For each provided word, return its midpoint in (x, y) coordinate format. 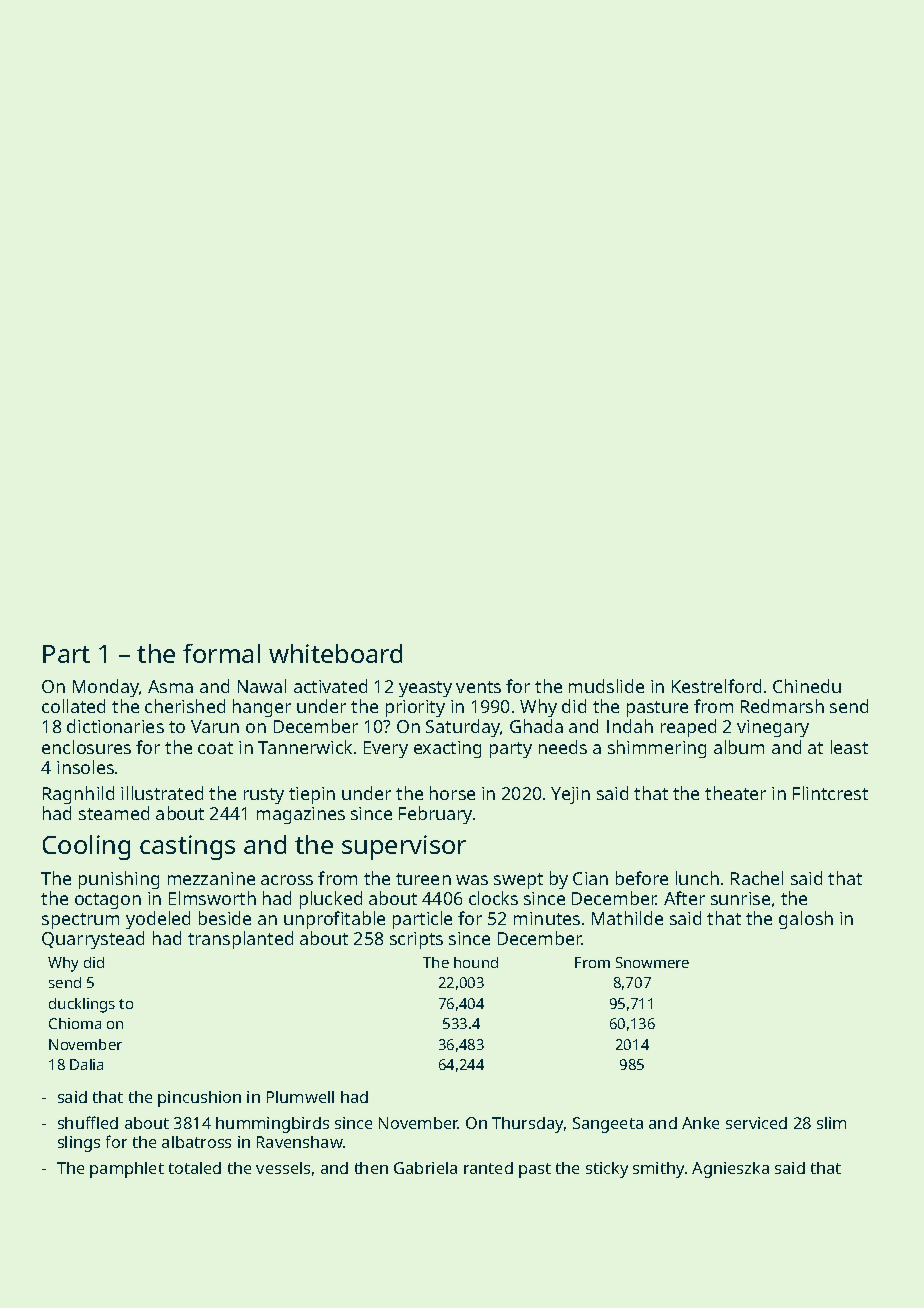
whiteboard (335, 653)
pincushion (199, 1099)
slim (831, 1123)
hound (476, 962)
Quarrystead (93, 940)
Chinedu (807, 686)
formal (221, 653)
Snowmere (652, 962)
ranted (488, 1168)
